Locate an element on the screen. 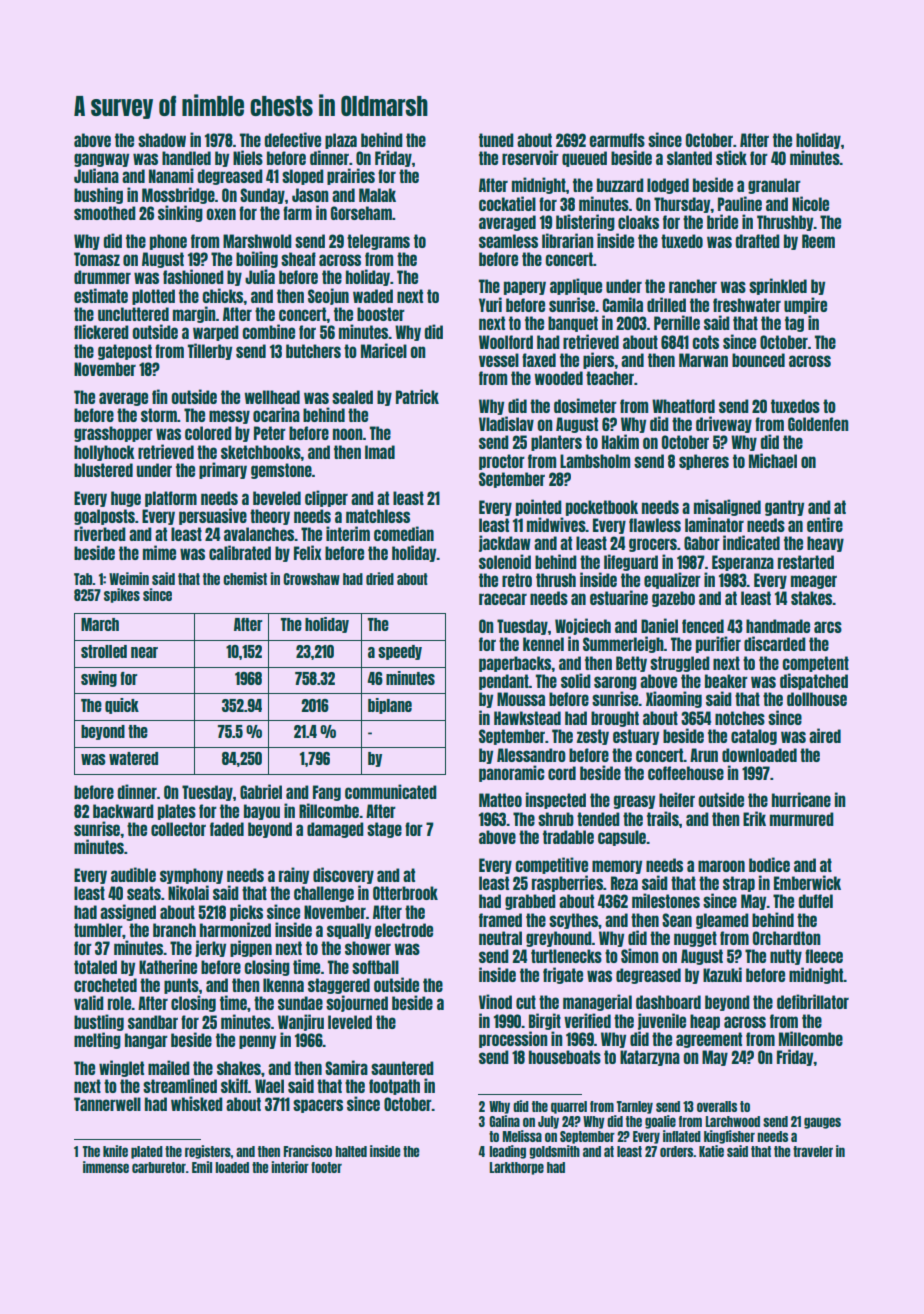  heavy is located at coordinates (825, 544).
